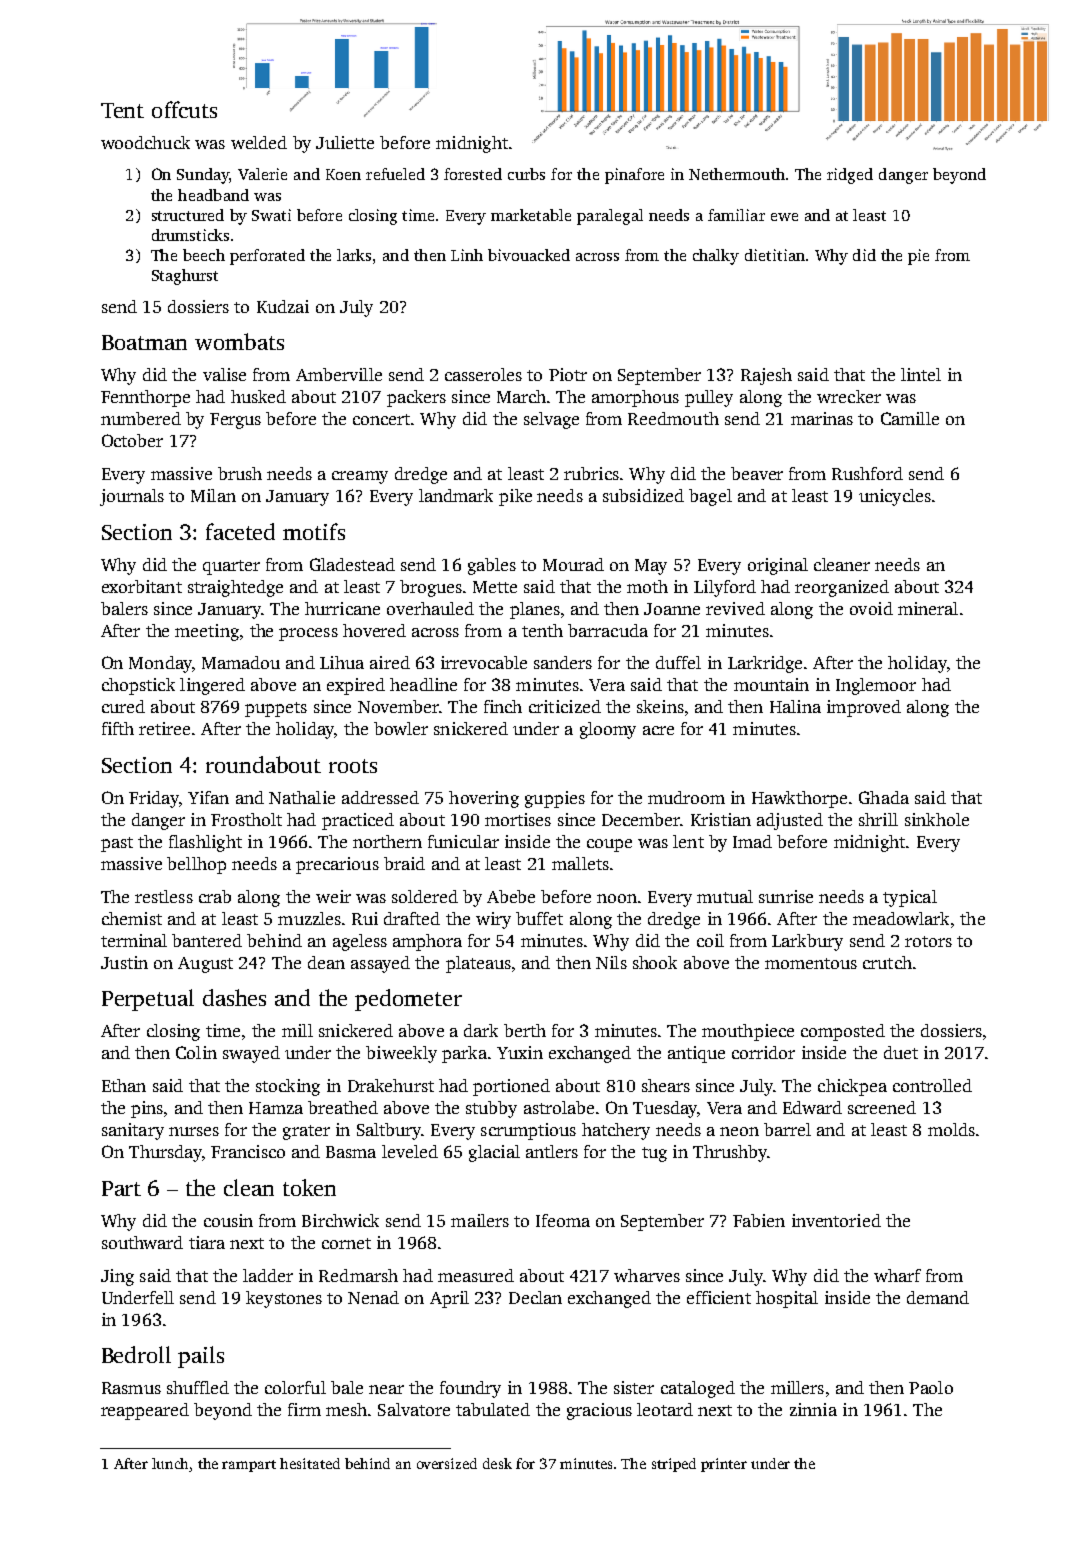 The width and height of the page is (1090, 1542). What do you see at coordinates (339, 374) in the page?
I see `Amberville` at bounding box center [339, 374].
